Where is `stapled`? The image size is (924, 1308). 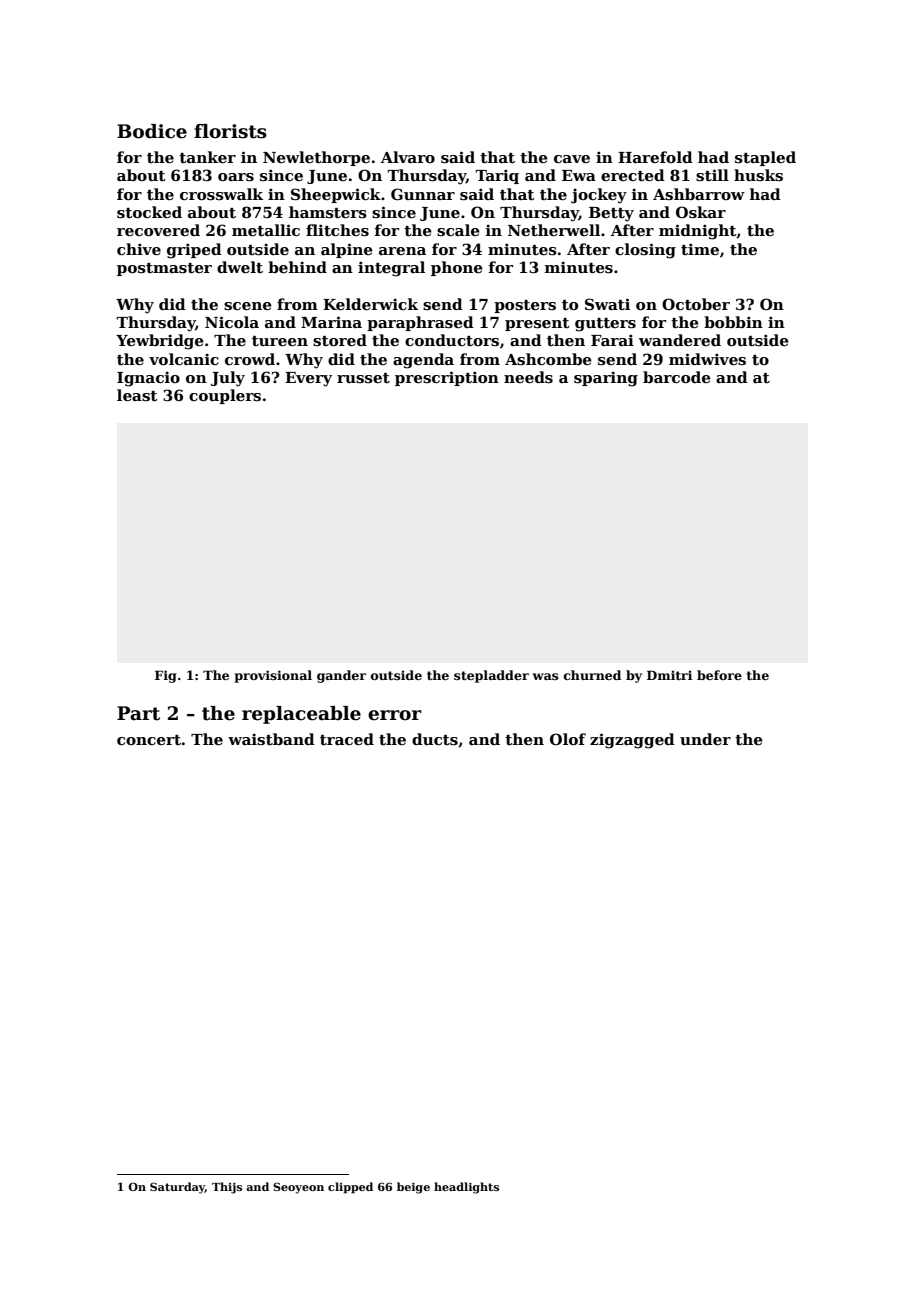 stapled is located at coordinates (765, 158).
